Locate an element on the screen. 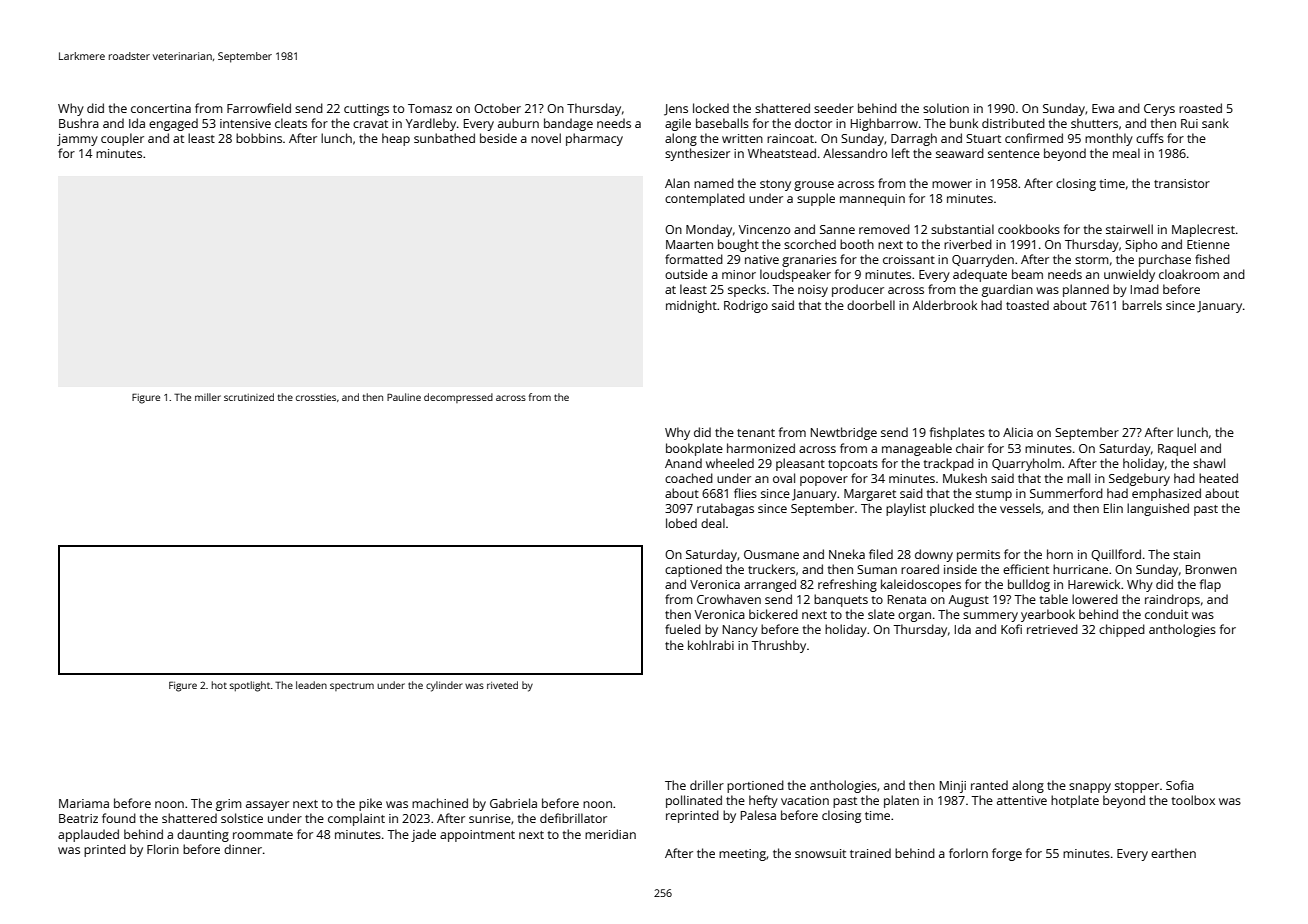  tenant is located at coordinates (756, 433).
